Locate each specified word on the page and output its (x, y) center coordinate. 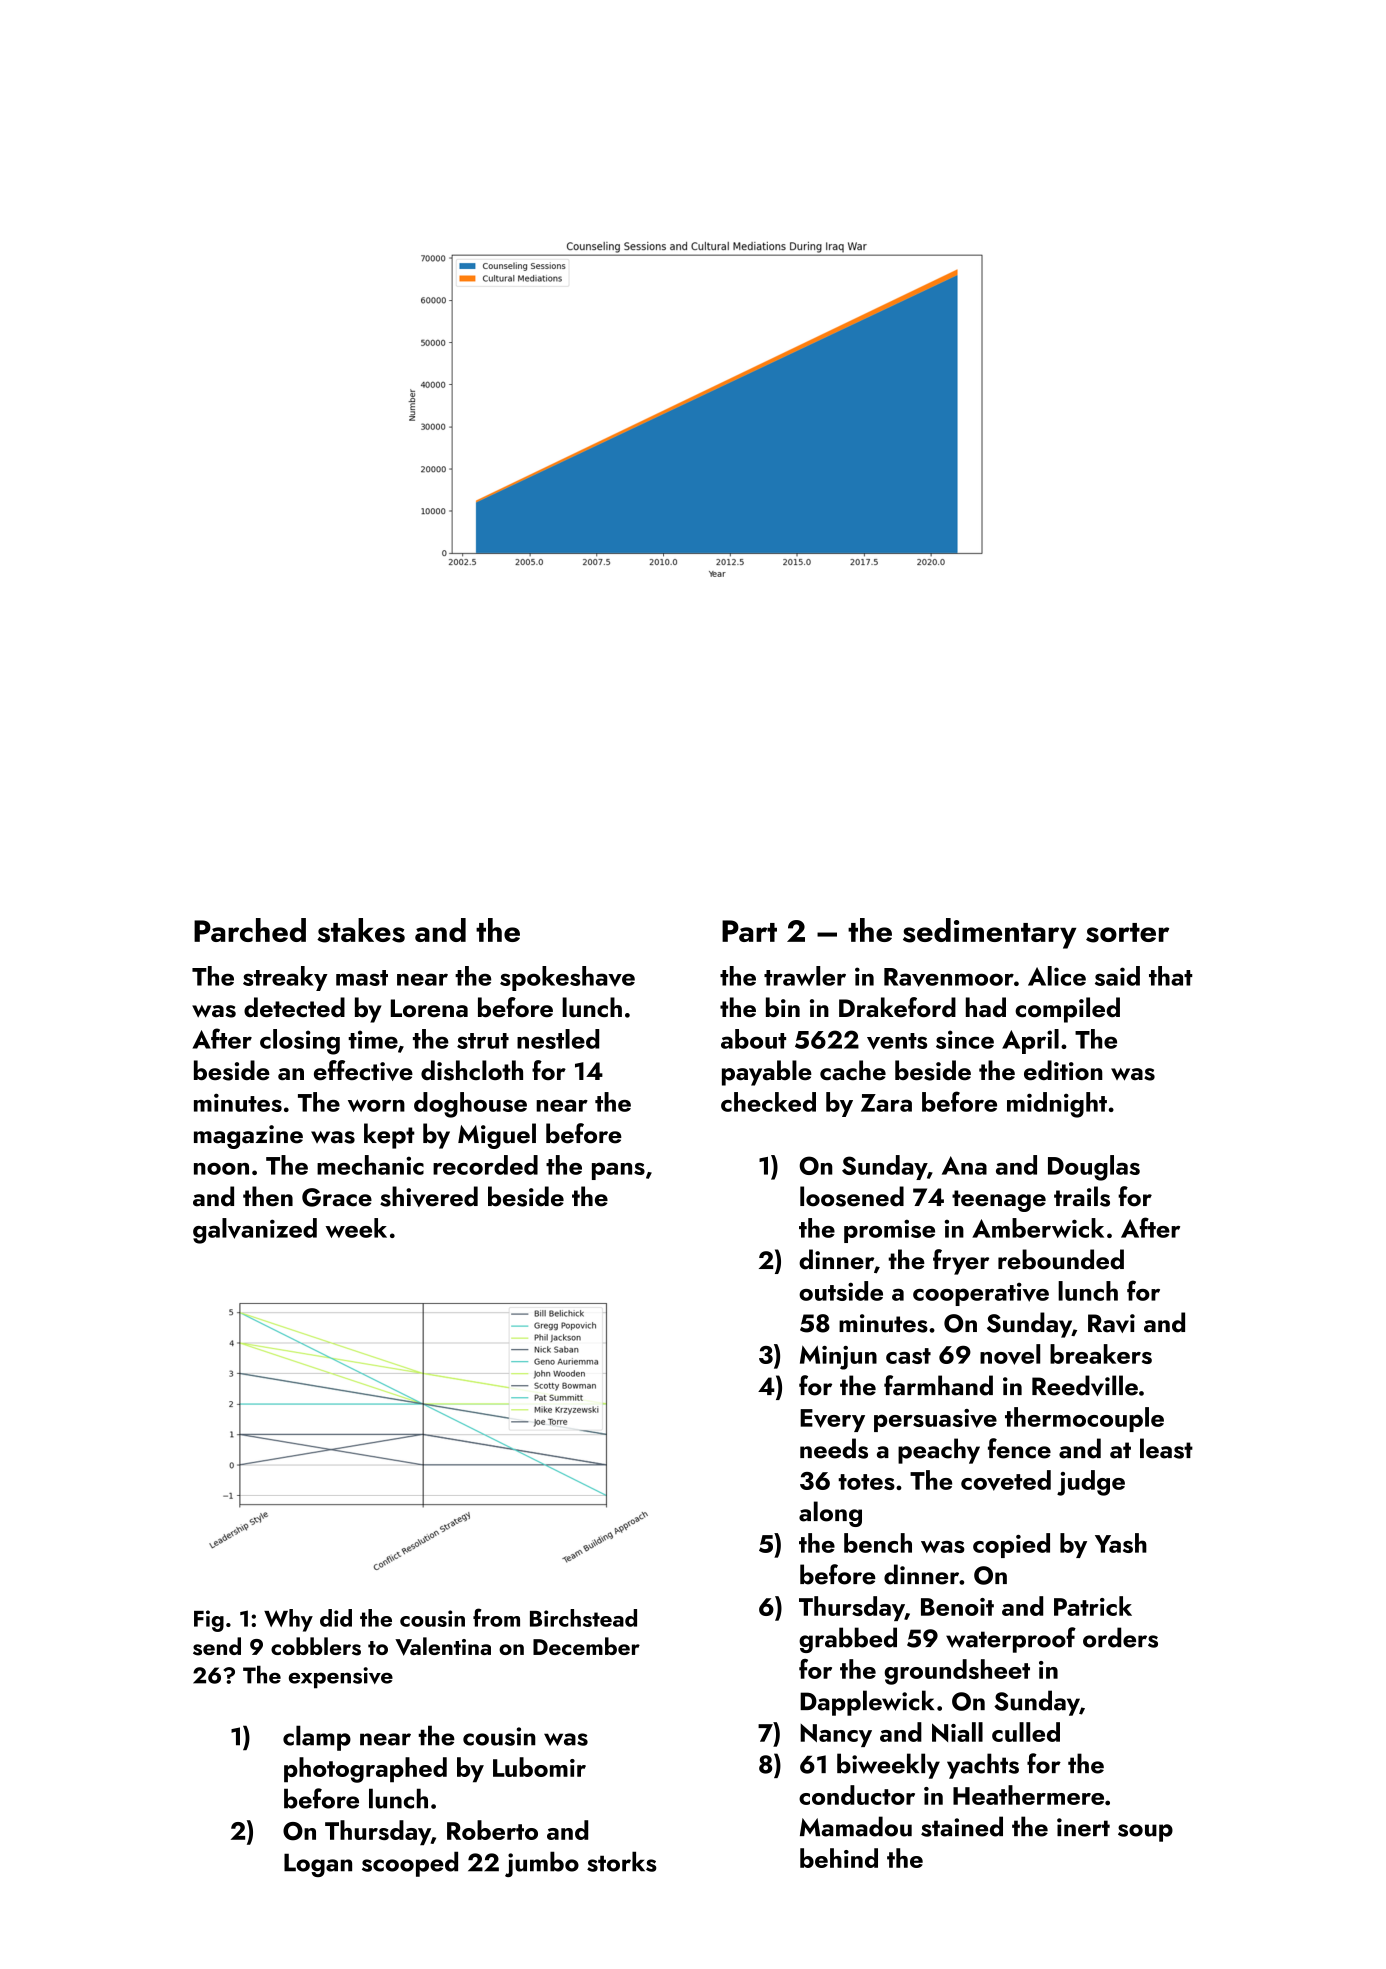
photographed (365, 1770)
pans (618, 1171)
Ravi (1111, 1323)
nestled (558, 1039)
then (268, 1196)
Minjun (838, 1358)
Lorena (429, 1008)
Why (288, 1620)
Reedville (1085, 1385)
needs (834, 1448)
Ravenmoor (949, 977)
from (496, 1617)
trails (1082, 1196)
